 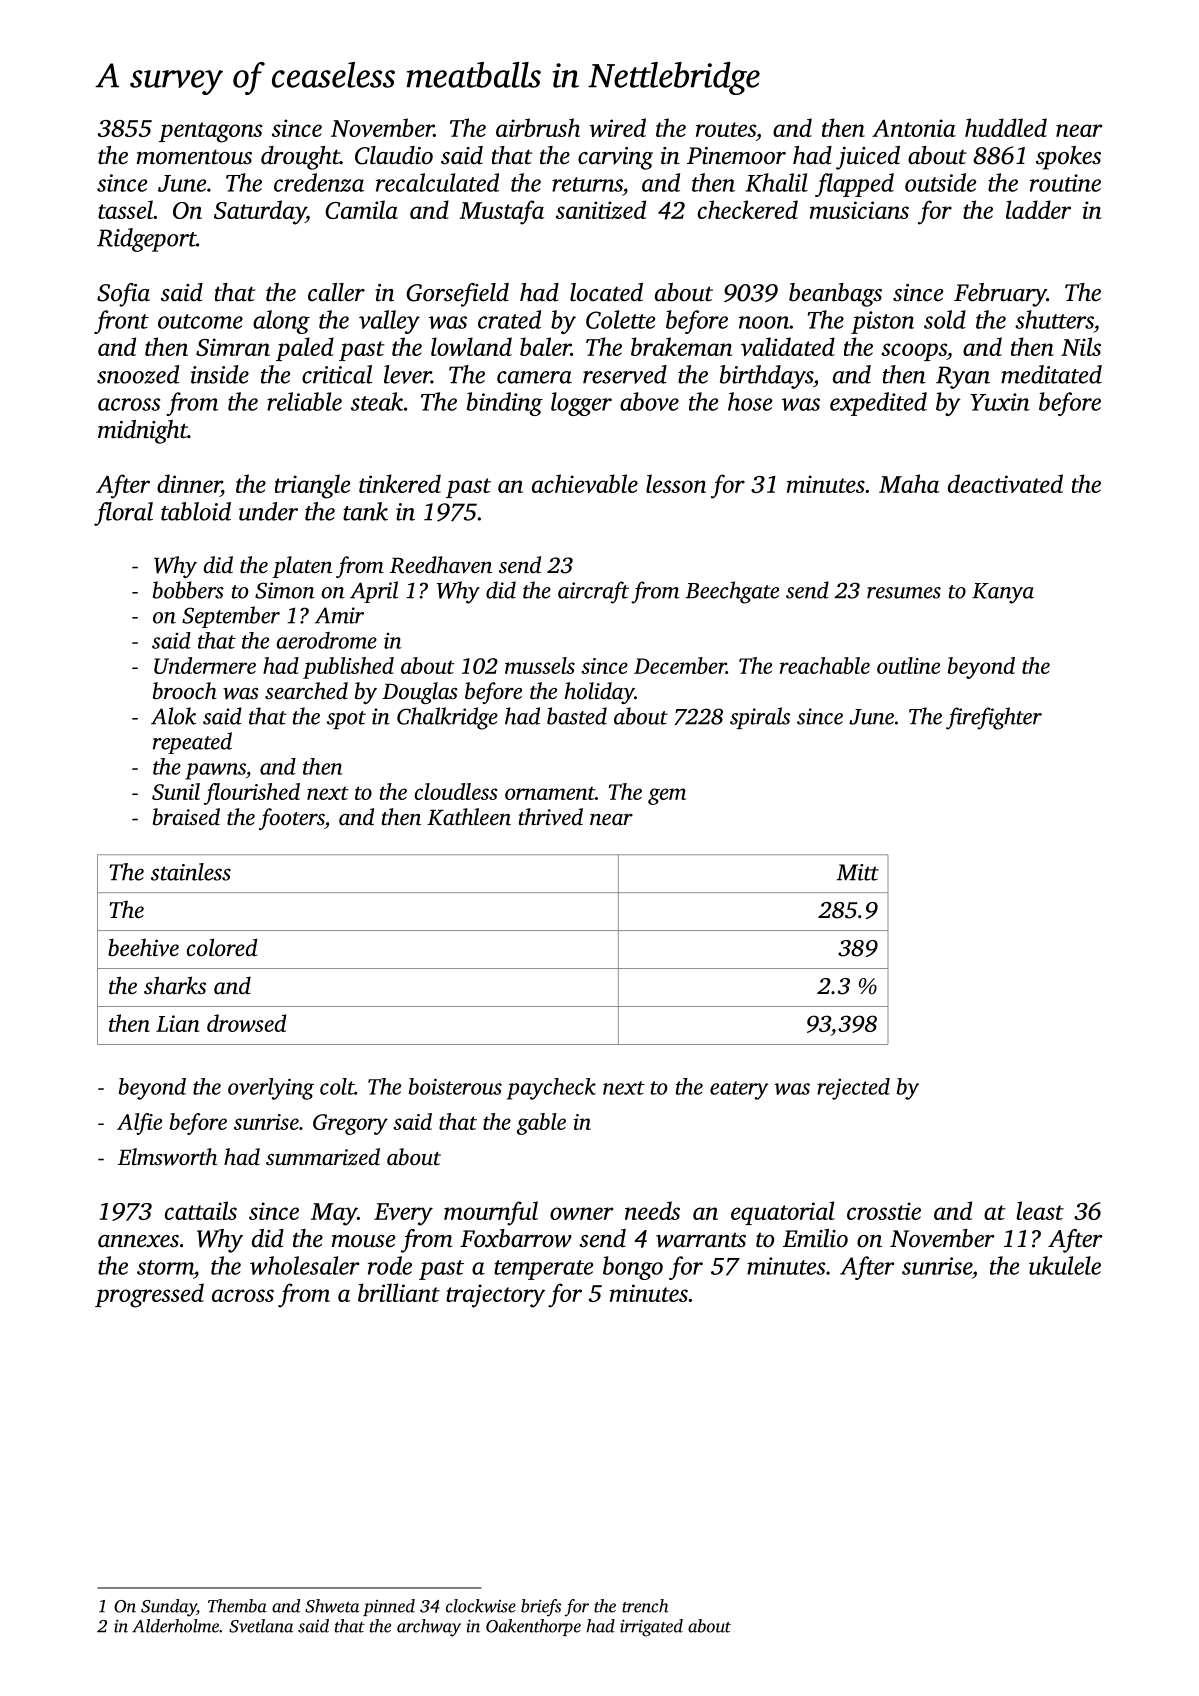 What do you see at coordinates (914, 128) in the screenshot?
I see `Antonia` at bounding box center [914, 128].
